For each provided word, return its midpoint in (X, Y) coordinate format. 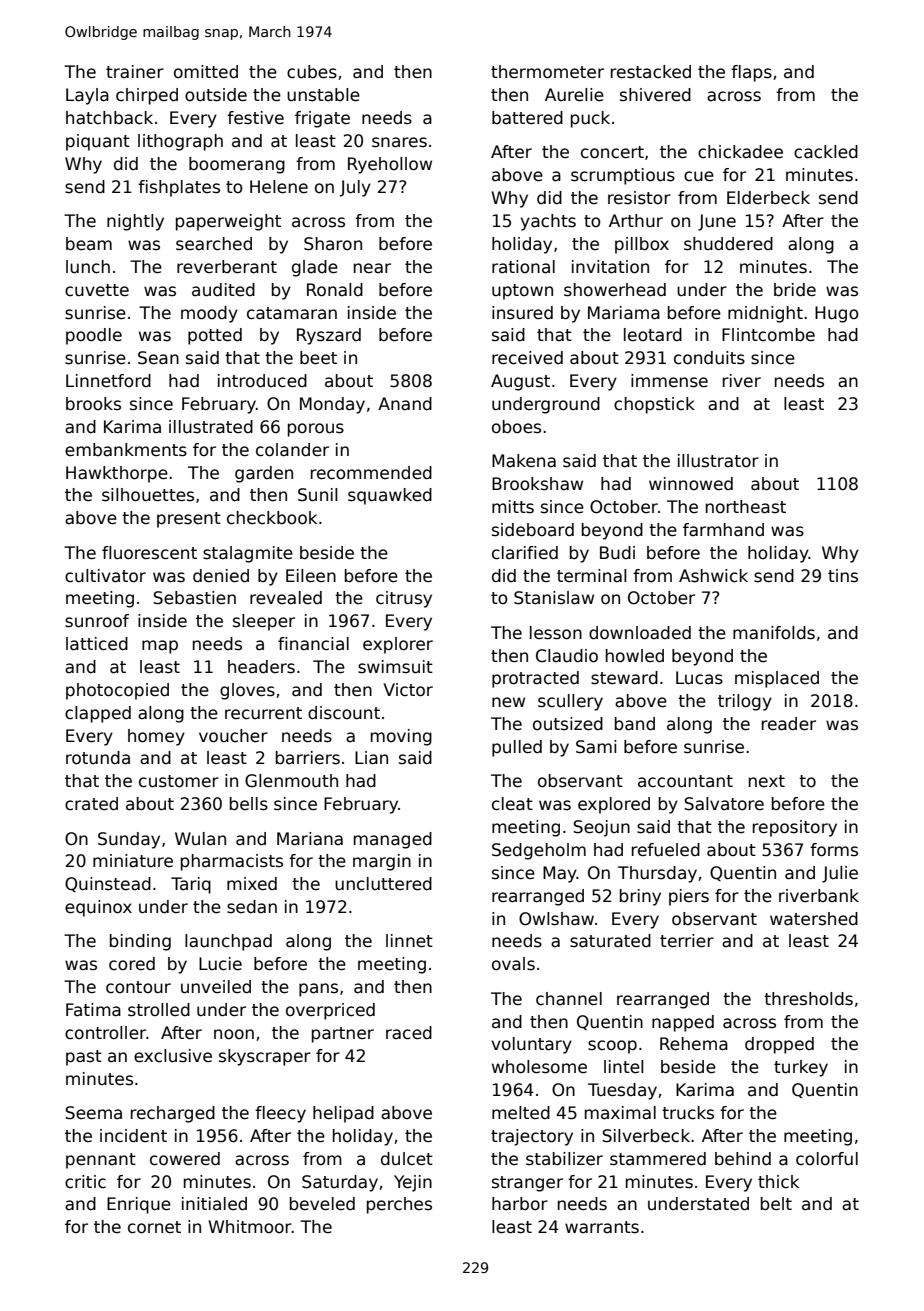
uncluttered (383, 884)
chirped (147, 96)
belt (776, 1204)
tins (843, 576)
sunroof (97, 621)
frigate (322, 119)
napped (683, 1023)
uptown (522, 292)
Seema (93, 1113)
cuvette (97, 290)
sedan (252, 907)
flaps (751, 73)
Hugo (837, 314)
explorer (398, 645)
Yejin (413, 1183)
